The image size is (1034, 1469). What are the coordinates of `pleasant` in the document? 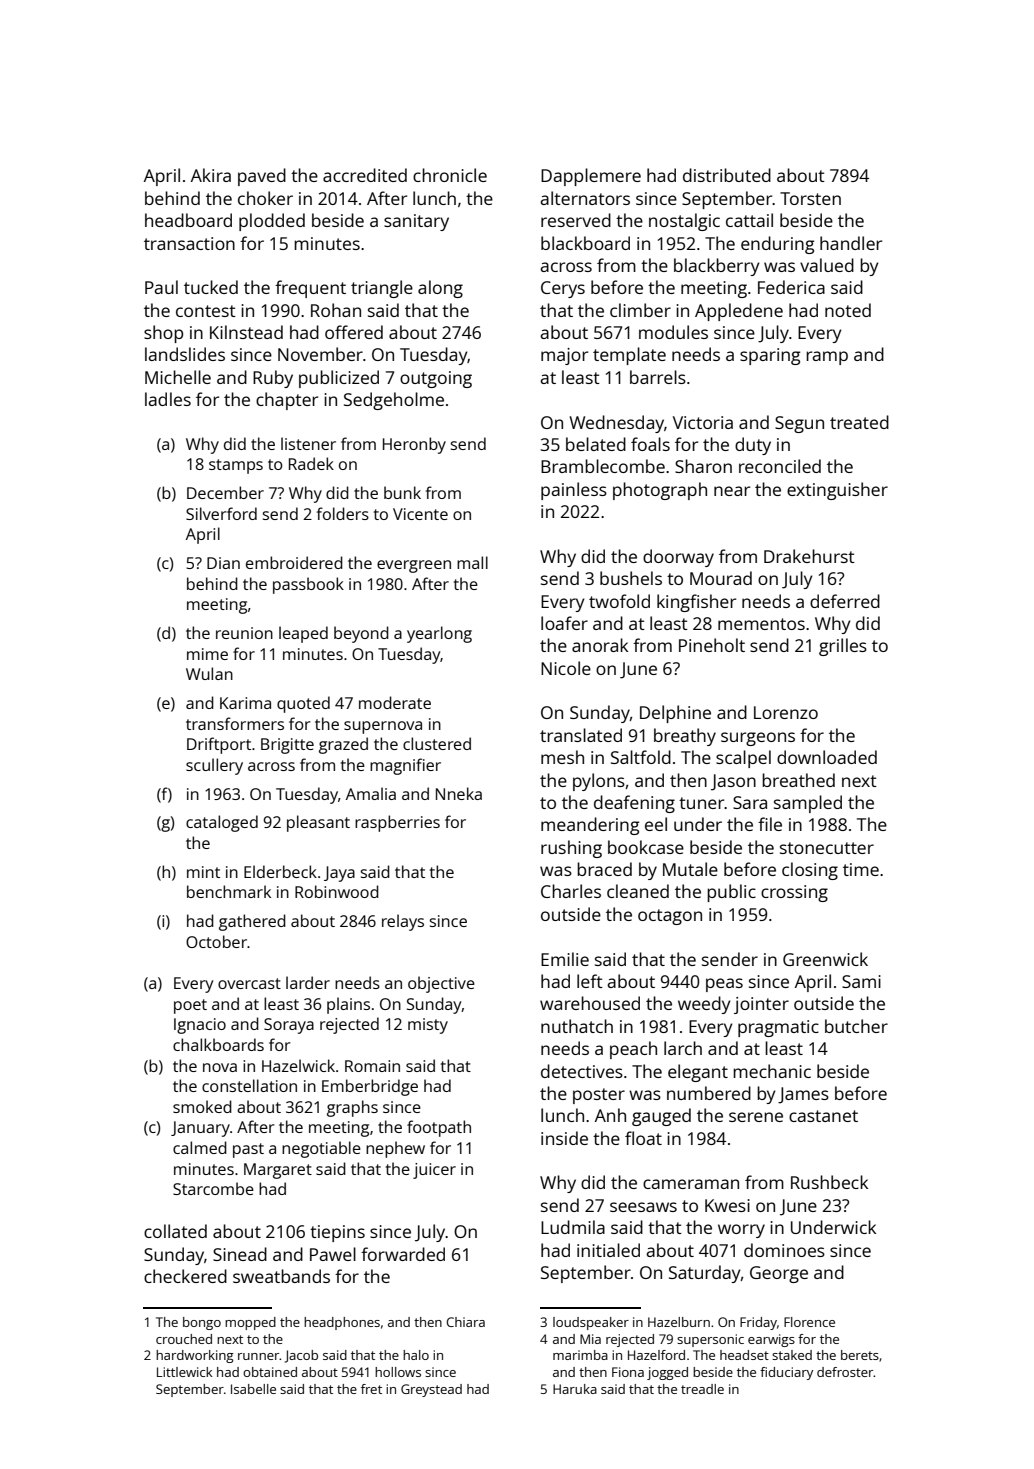 It's located at (318, 823).
